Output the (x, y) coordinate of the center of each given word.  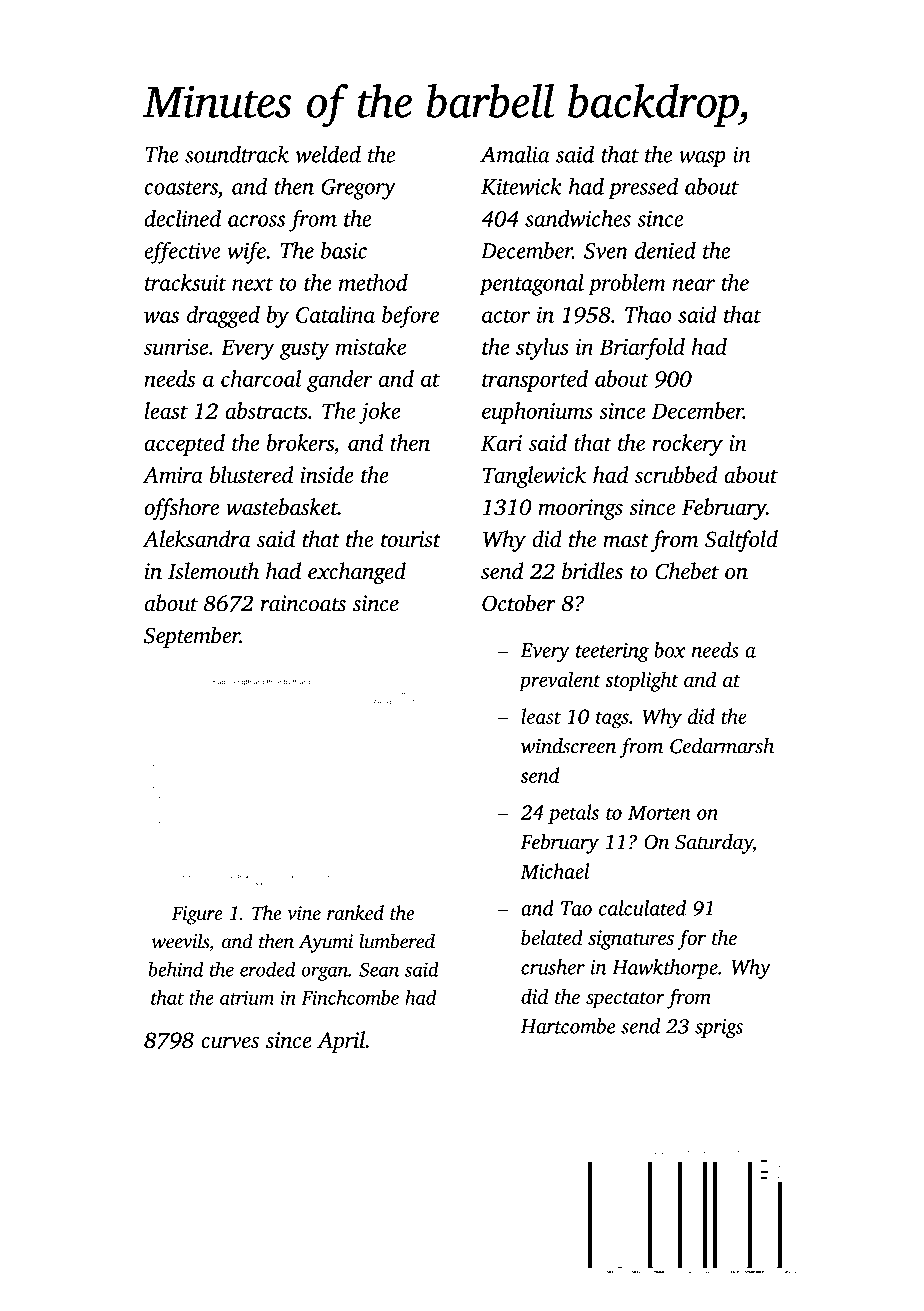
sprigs (719, 1028)
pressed (643, 188)
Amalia (515, 154)
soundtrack (237, 154)
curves (230, 1042)
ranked (355, 912)
